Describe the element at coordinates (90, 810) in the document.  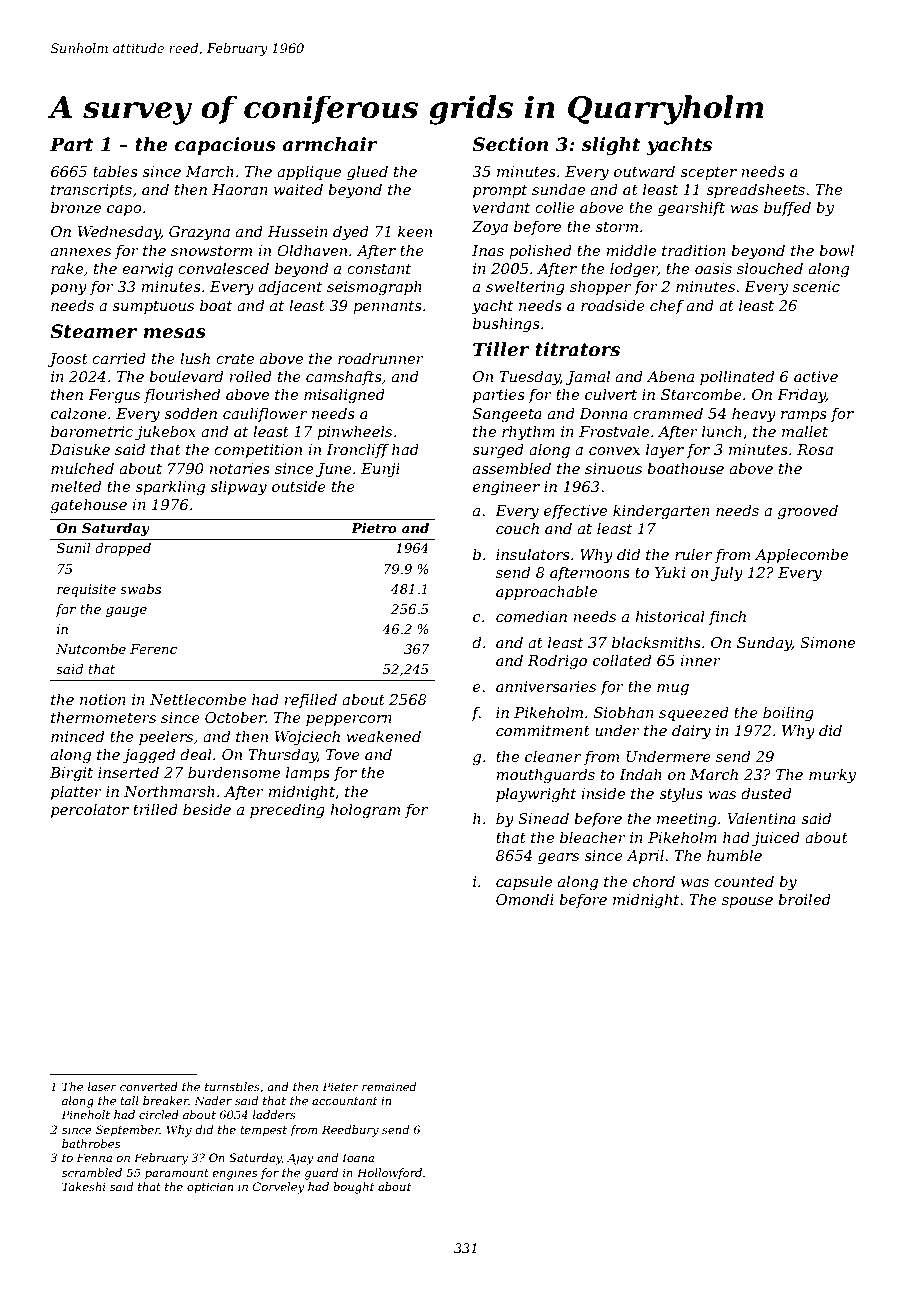
I see `percolator` at that location.
